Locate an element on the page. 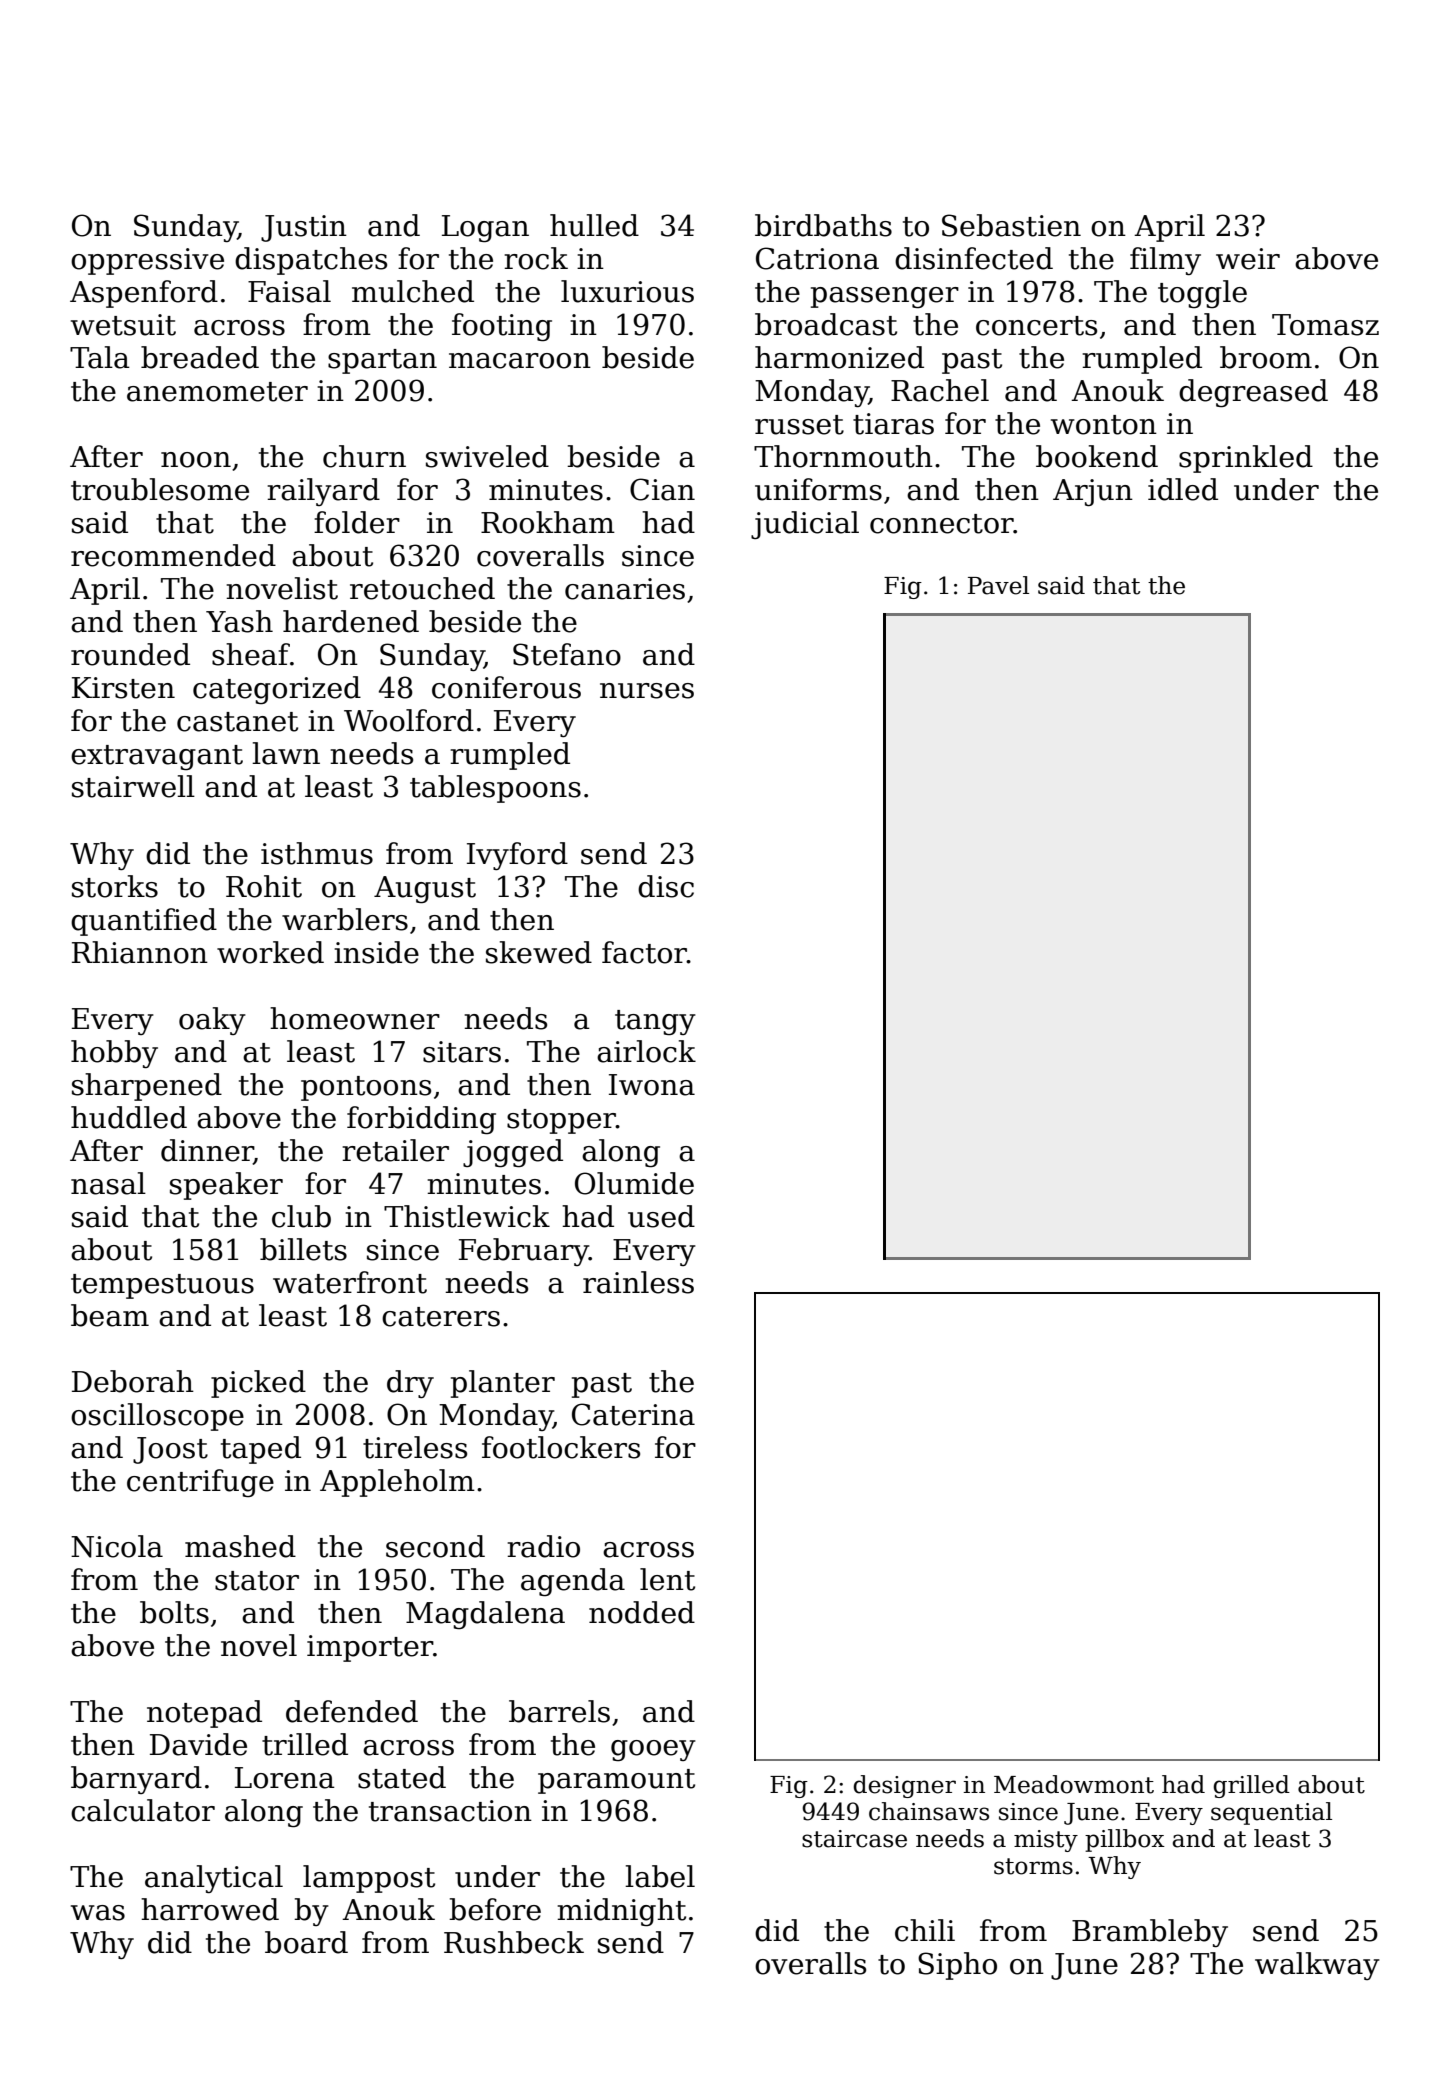 This document has width=1450, height=2100. sprinkled is located at coordinates (1246, 459).
